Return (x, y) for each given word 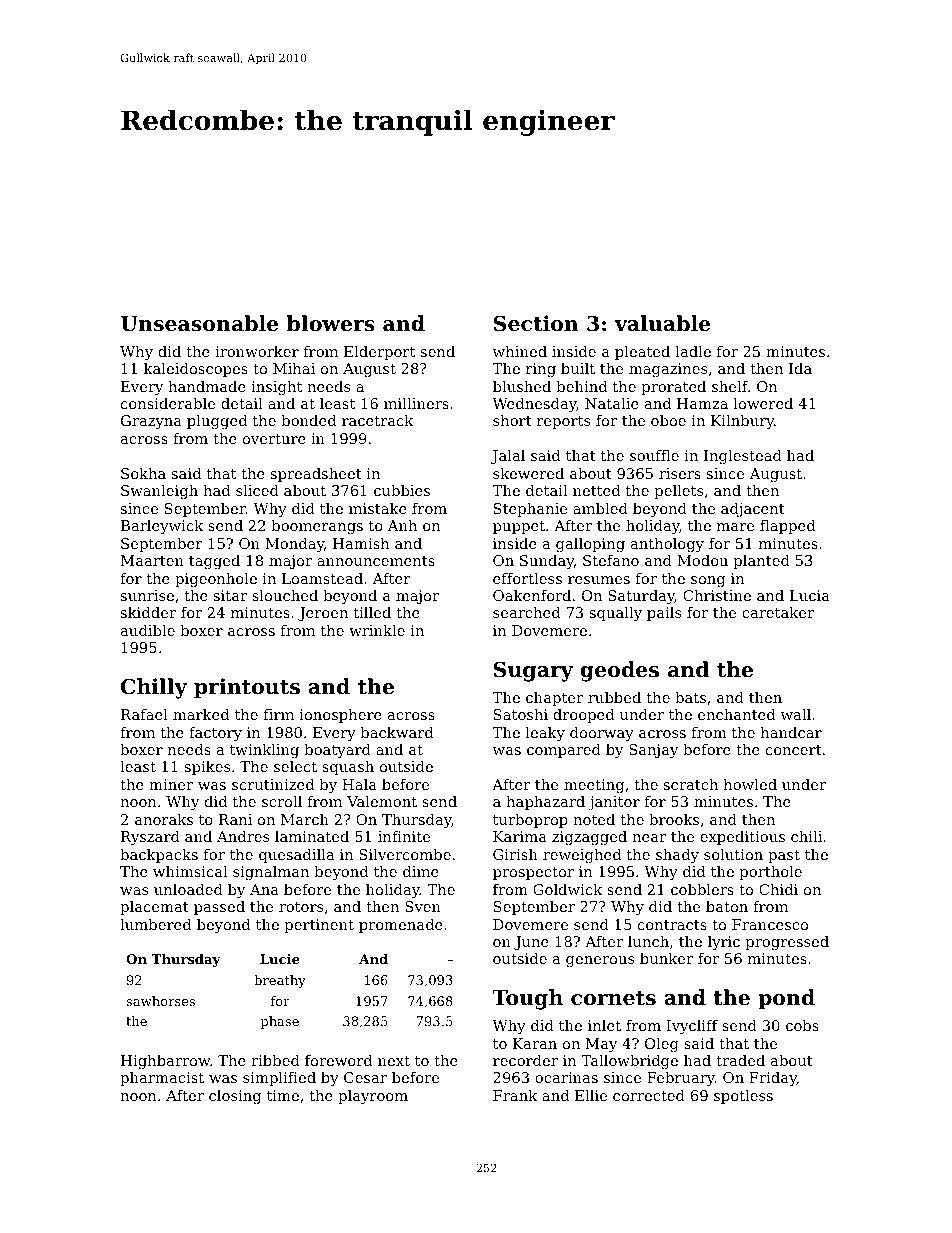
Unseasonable (199, 323)
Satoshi (521, 714)
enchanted (736, 714)
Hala (359, 784)
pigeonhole (216, 580)
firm (279, 714)
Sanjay (653, 751)
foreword (338, 1060)
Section (536, 323)
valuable (663, 323)
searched (526, 612)
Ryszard (150, 838)
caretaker (778, 612)
